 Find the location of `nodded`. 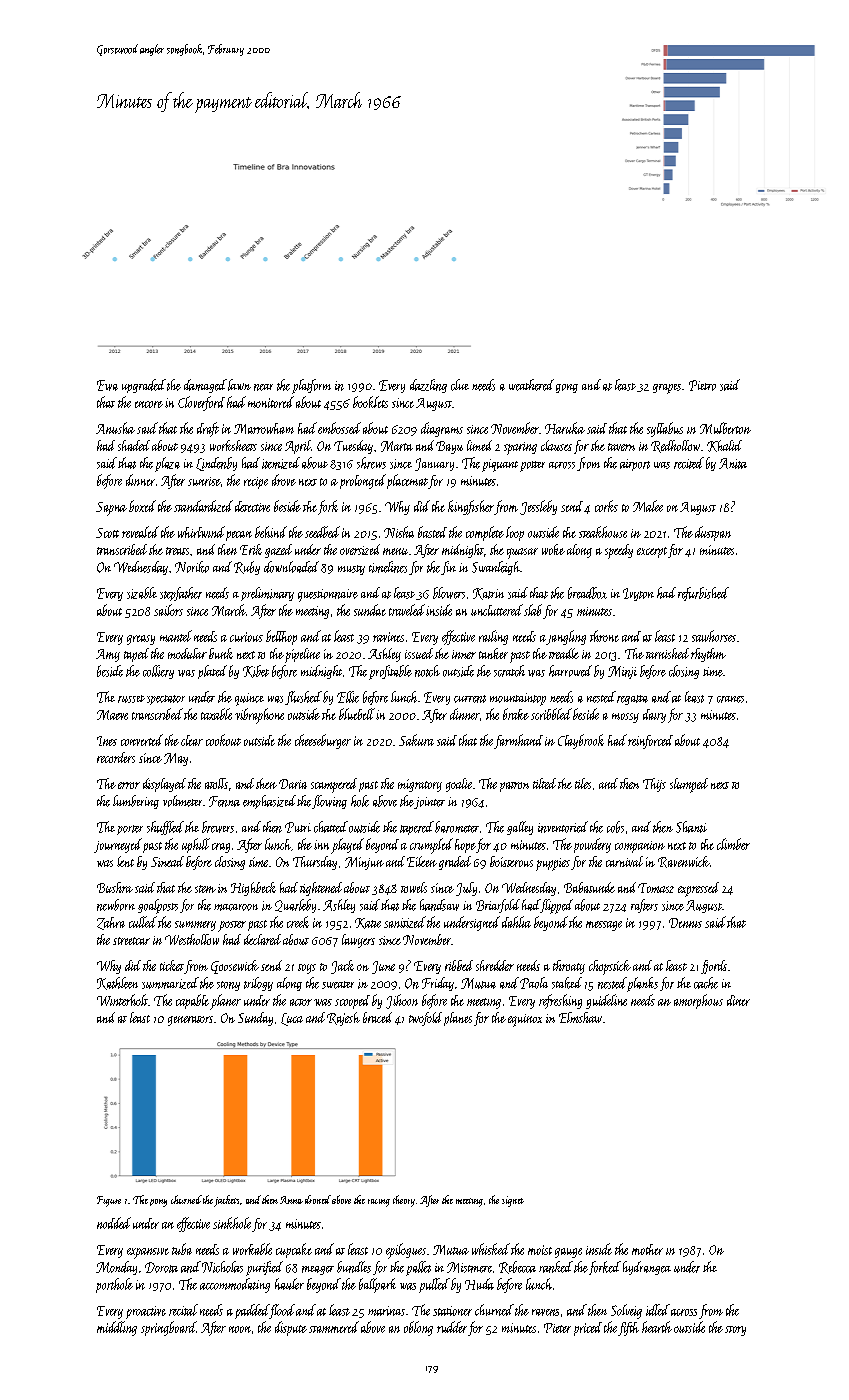

nodded is located at coordinates (114, 1223).
